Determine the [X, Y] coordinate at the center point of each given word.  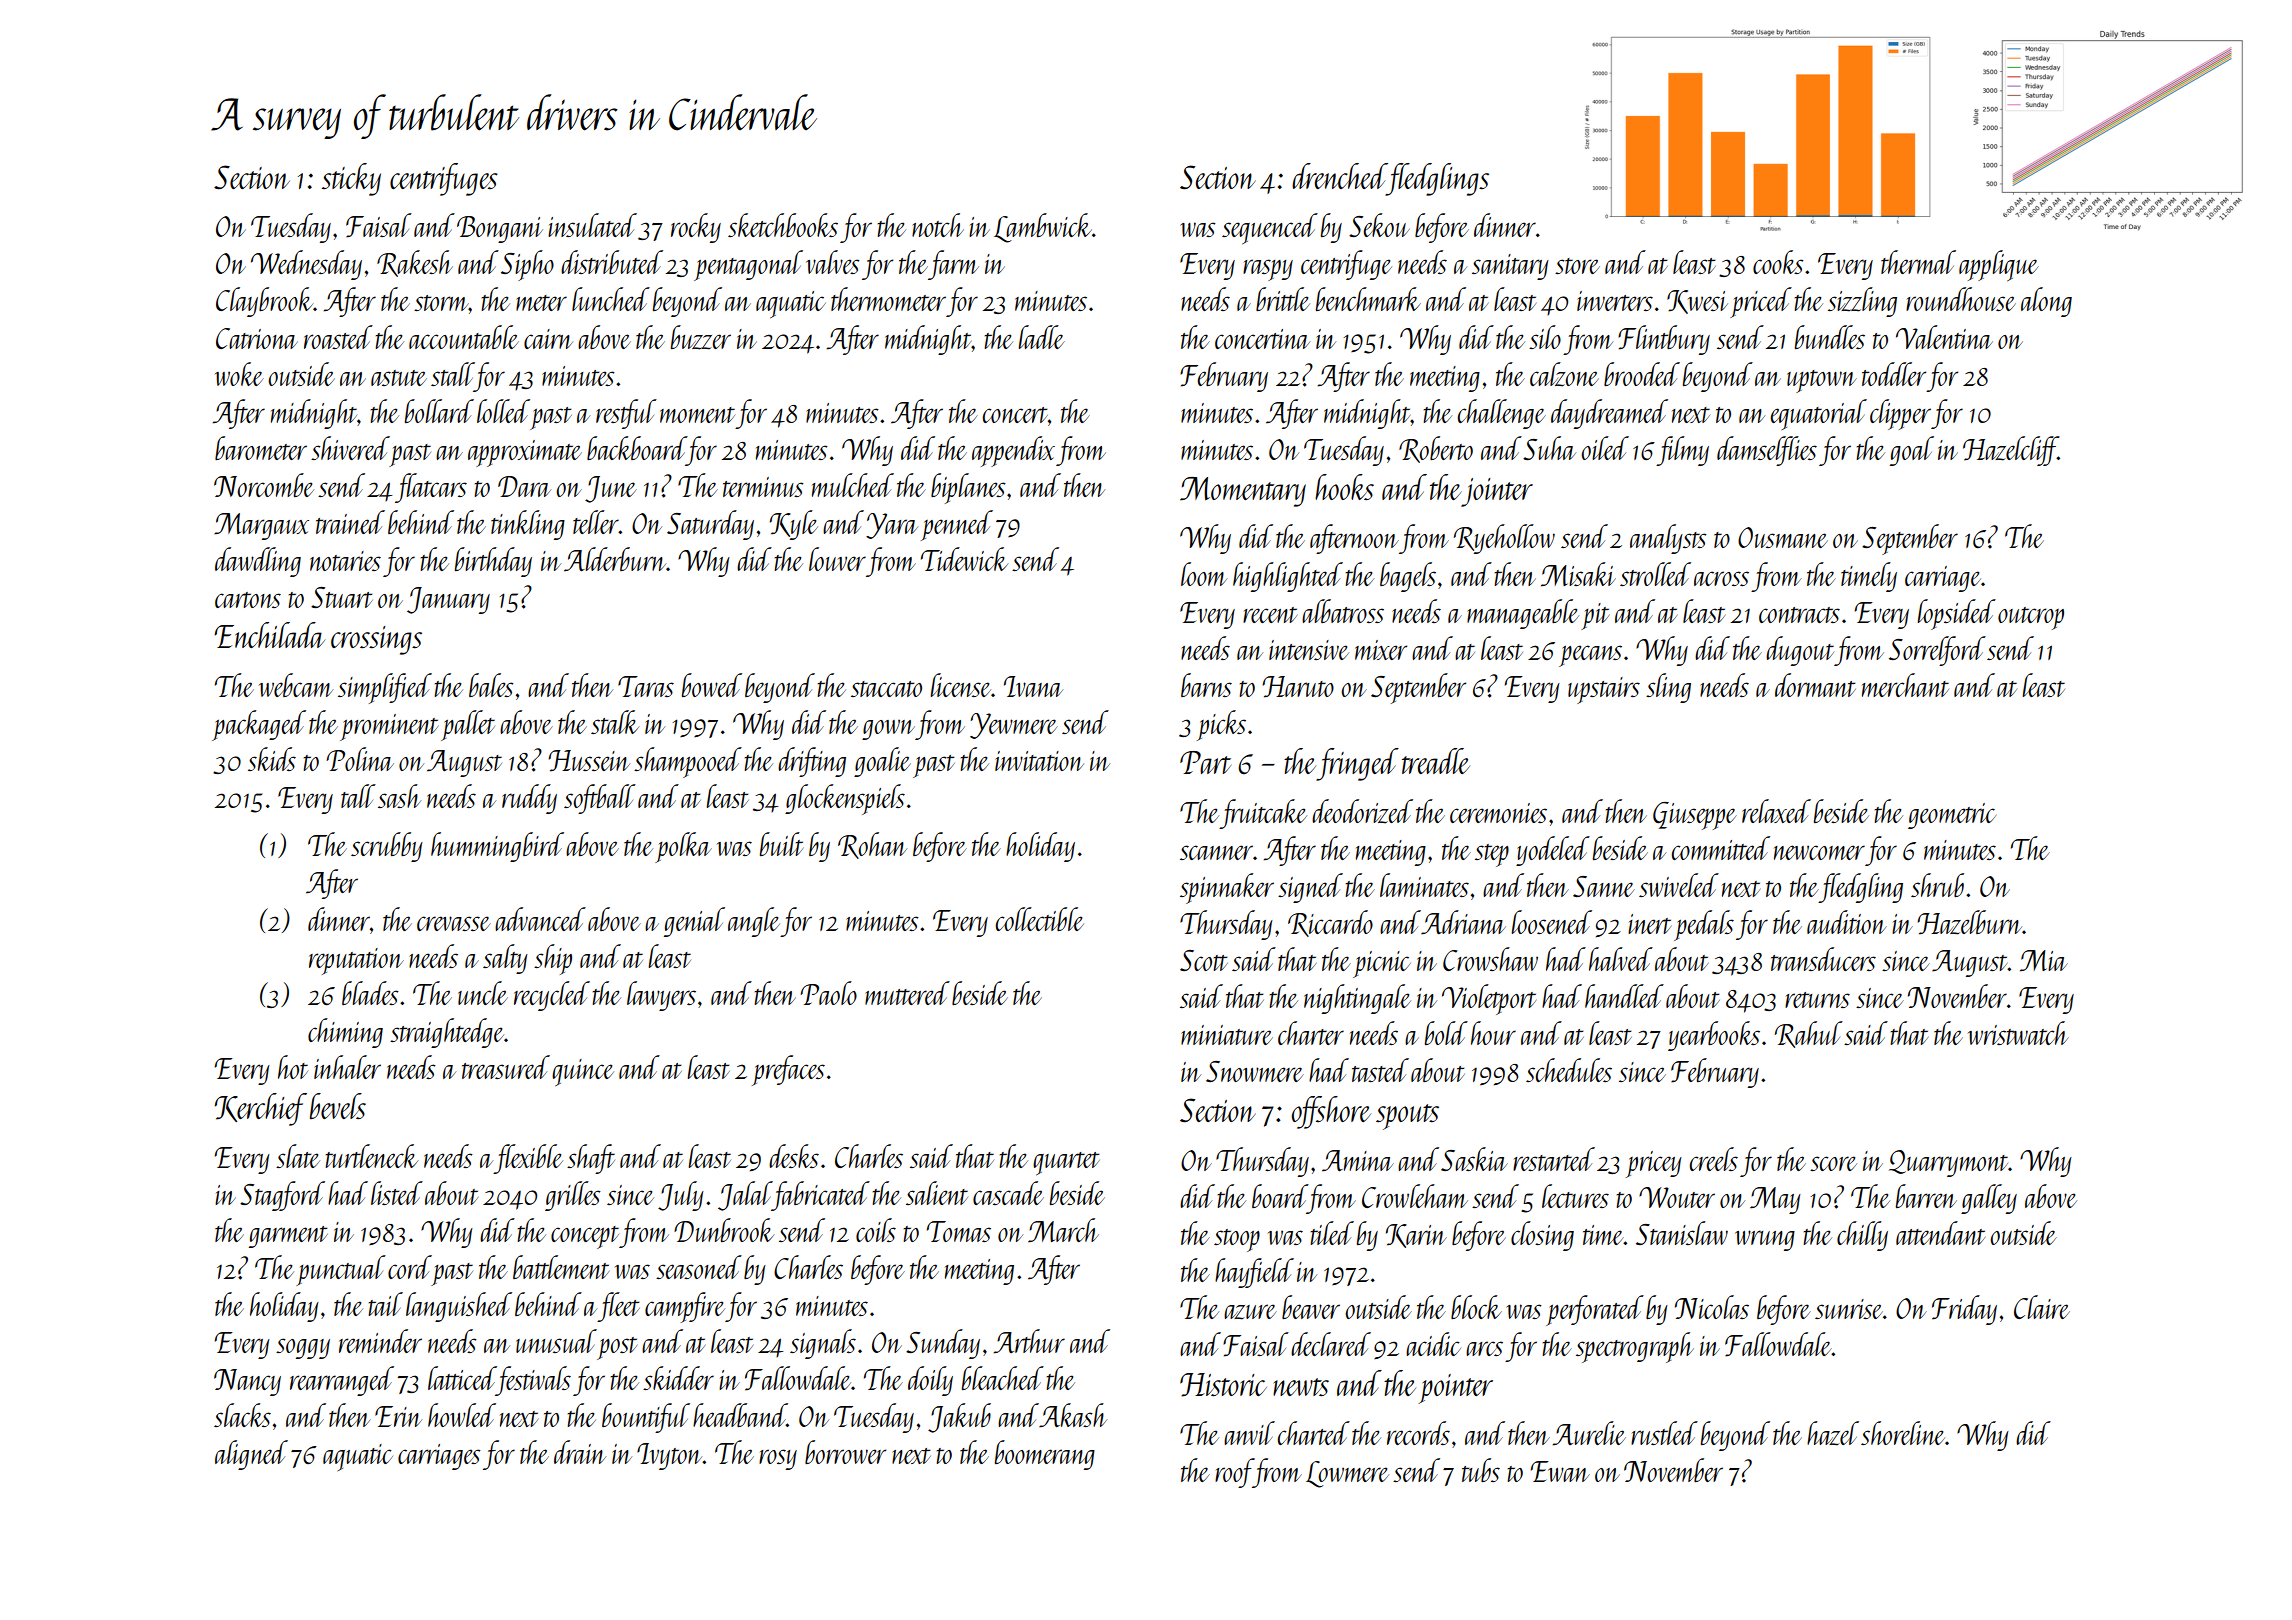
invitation [1039, 761]
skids [272, 759]
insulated [592, 225]
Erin [398, 1416]
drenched [1339, 176]
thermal [1918, 262]
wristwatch [2018, 1033]
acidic [1433, 1344]
